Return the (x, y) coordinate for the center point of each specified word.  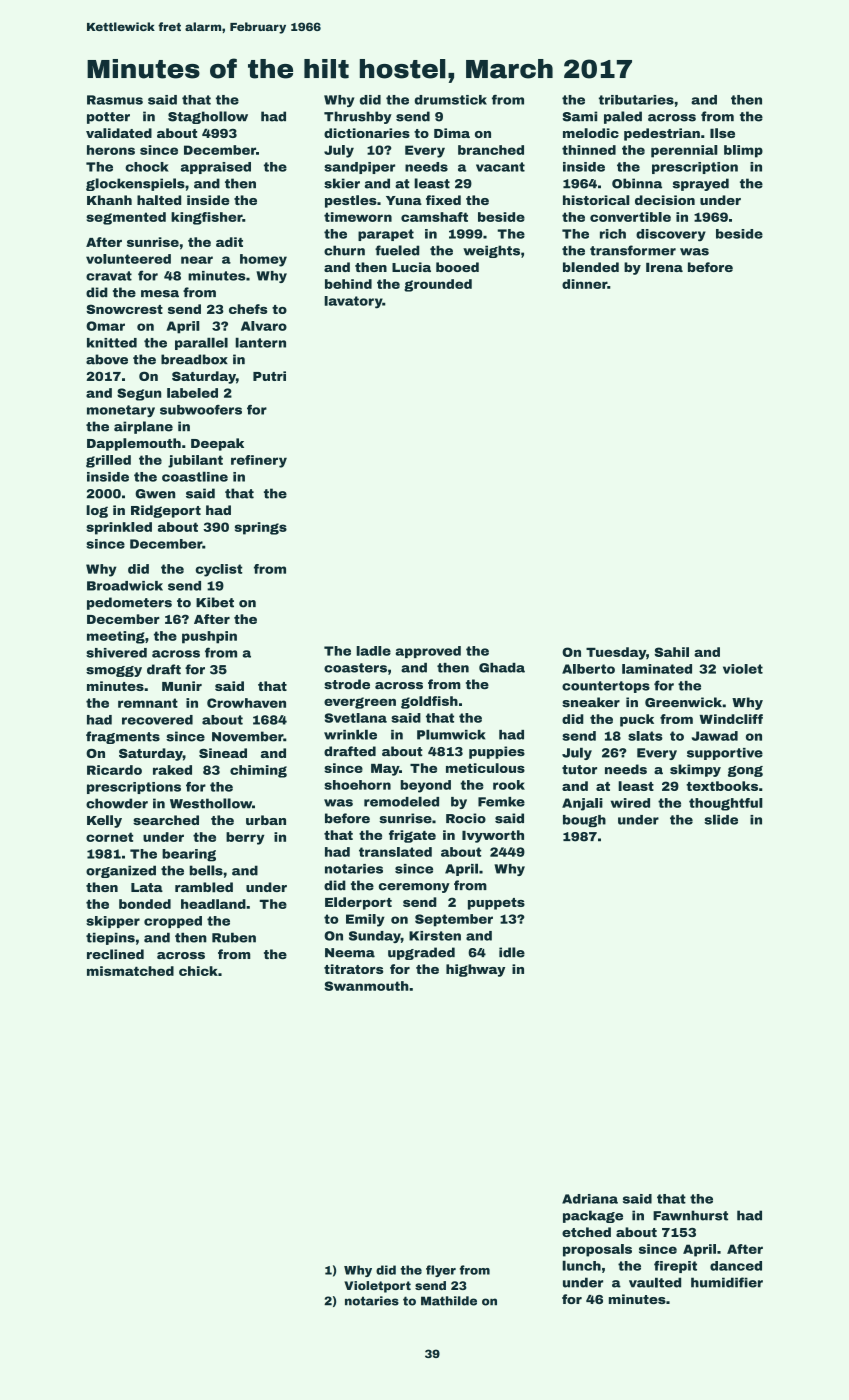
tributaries (636, 100)
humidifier (727, 1282)
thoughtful (726, 804)
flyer (441, 1271)
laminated (657, 669)
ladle (373, 651)
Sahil (671, 652)
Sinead (223, 753)
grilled (108, 461)
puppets (496, 904)
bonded (145, 904)
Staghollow (208, 117)
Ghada (502, 668)
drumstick (451, 100)
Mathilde (449, 1301)
